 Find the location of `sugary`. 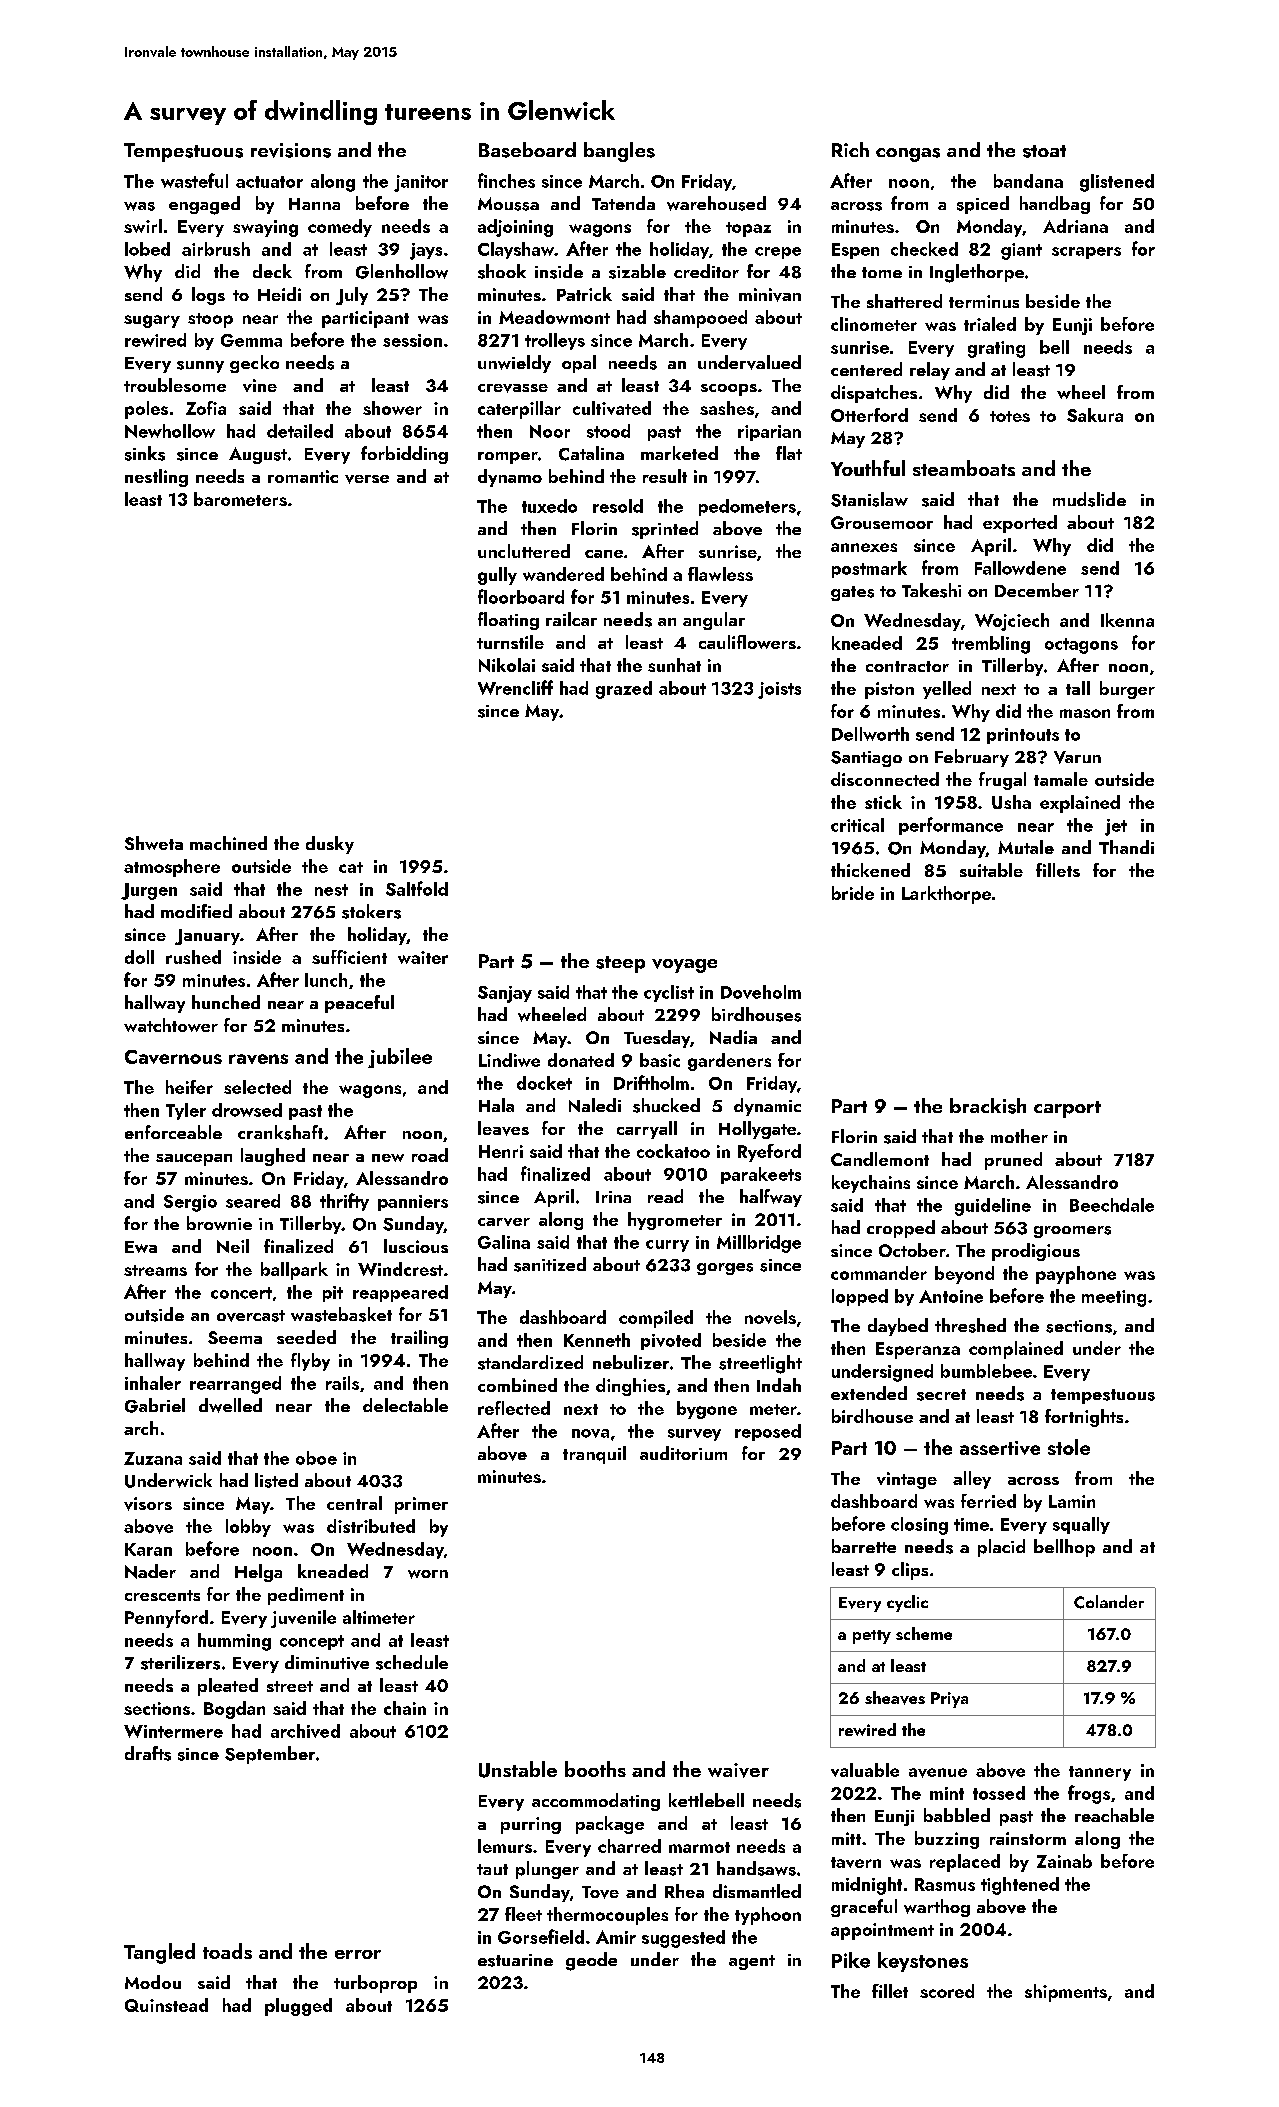

sugary is located at coordinates (152, 321).
